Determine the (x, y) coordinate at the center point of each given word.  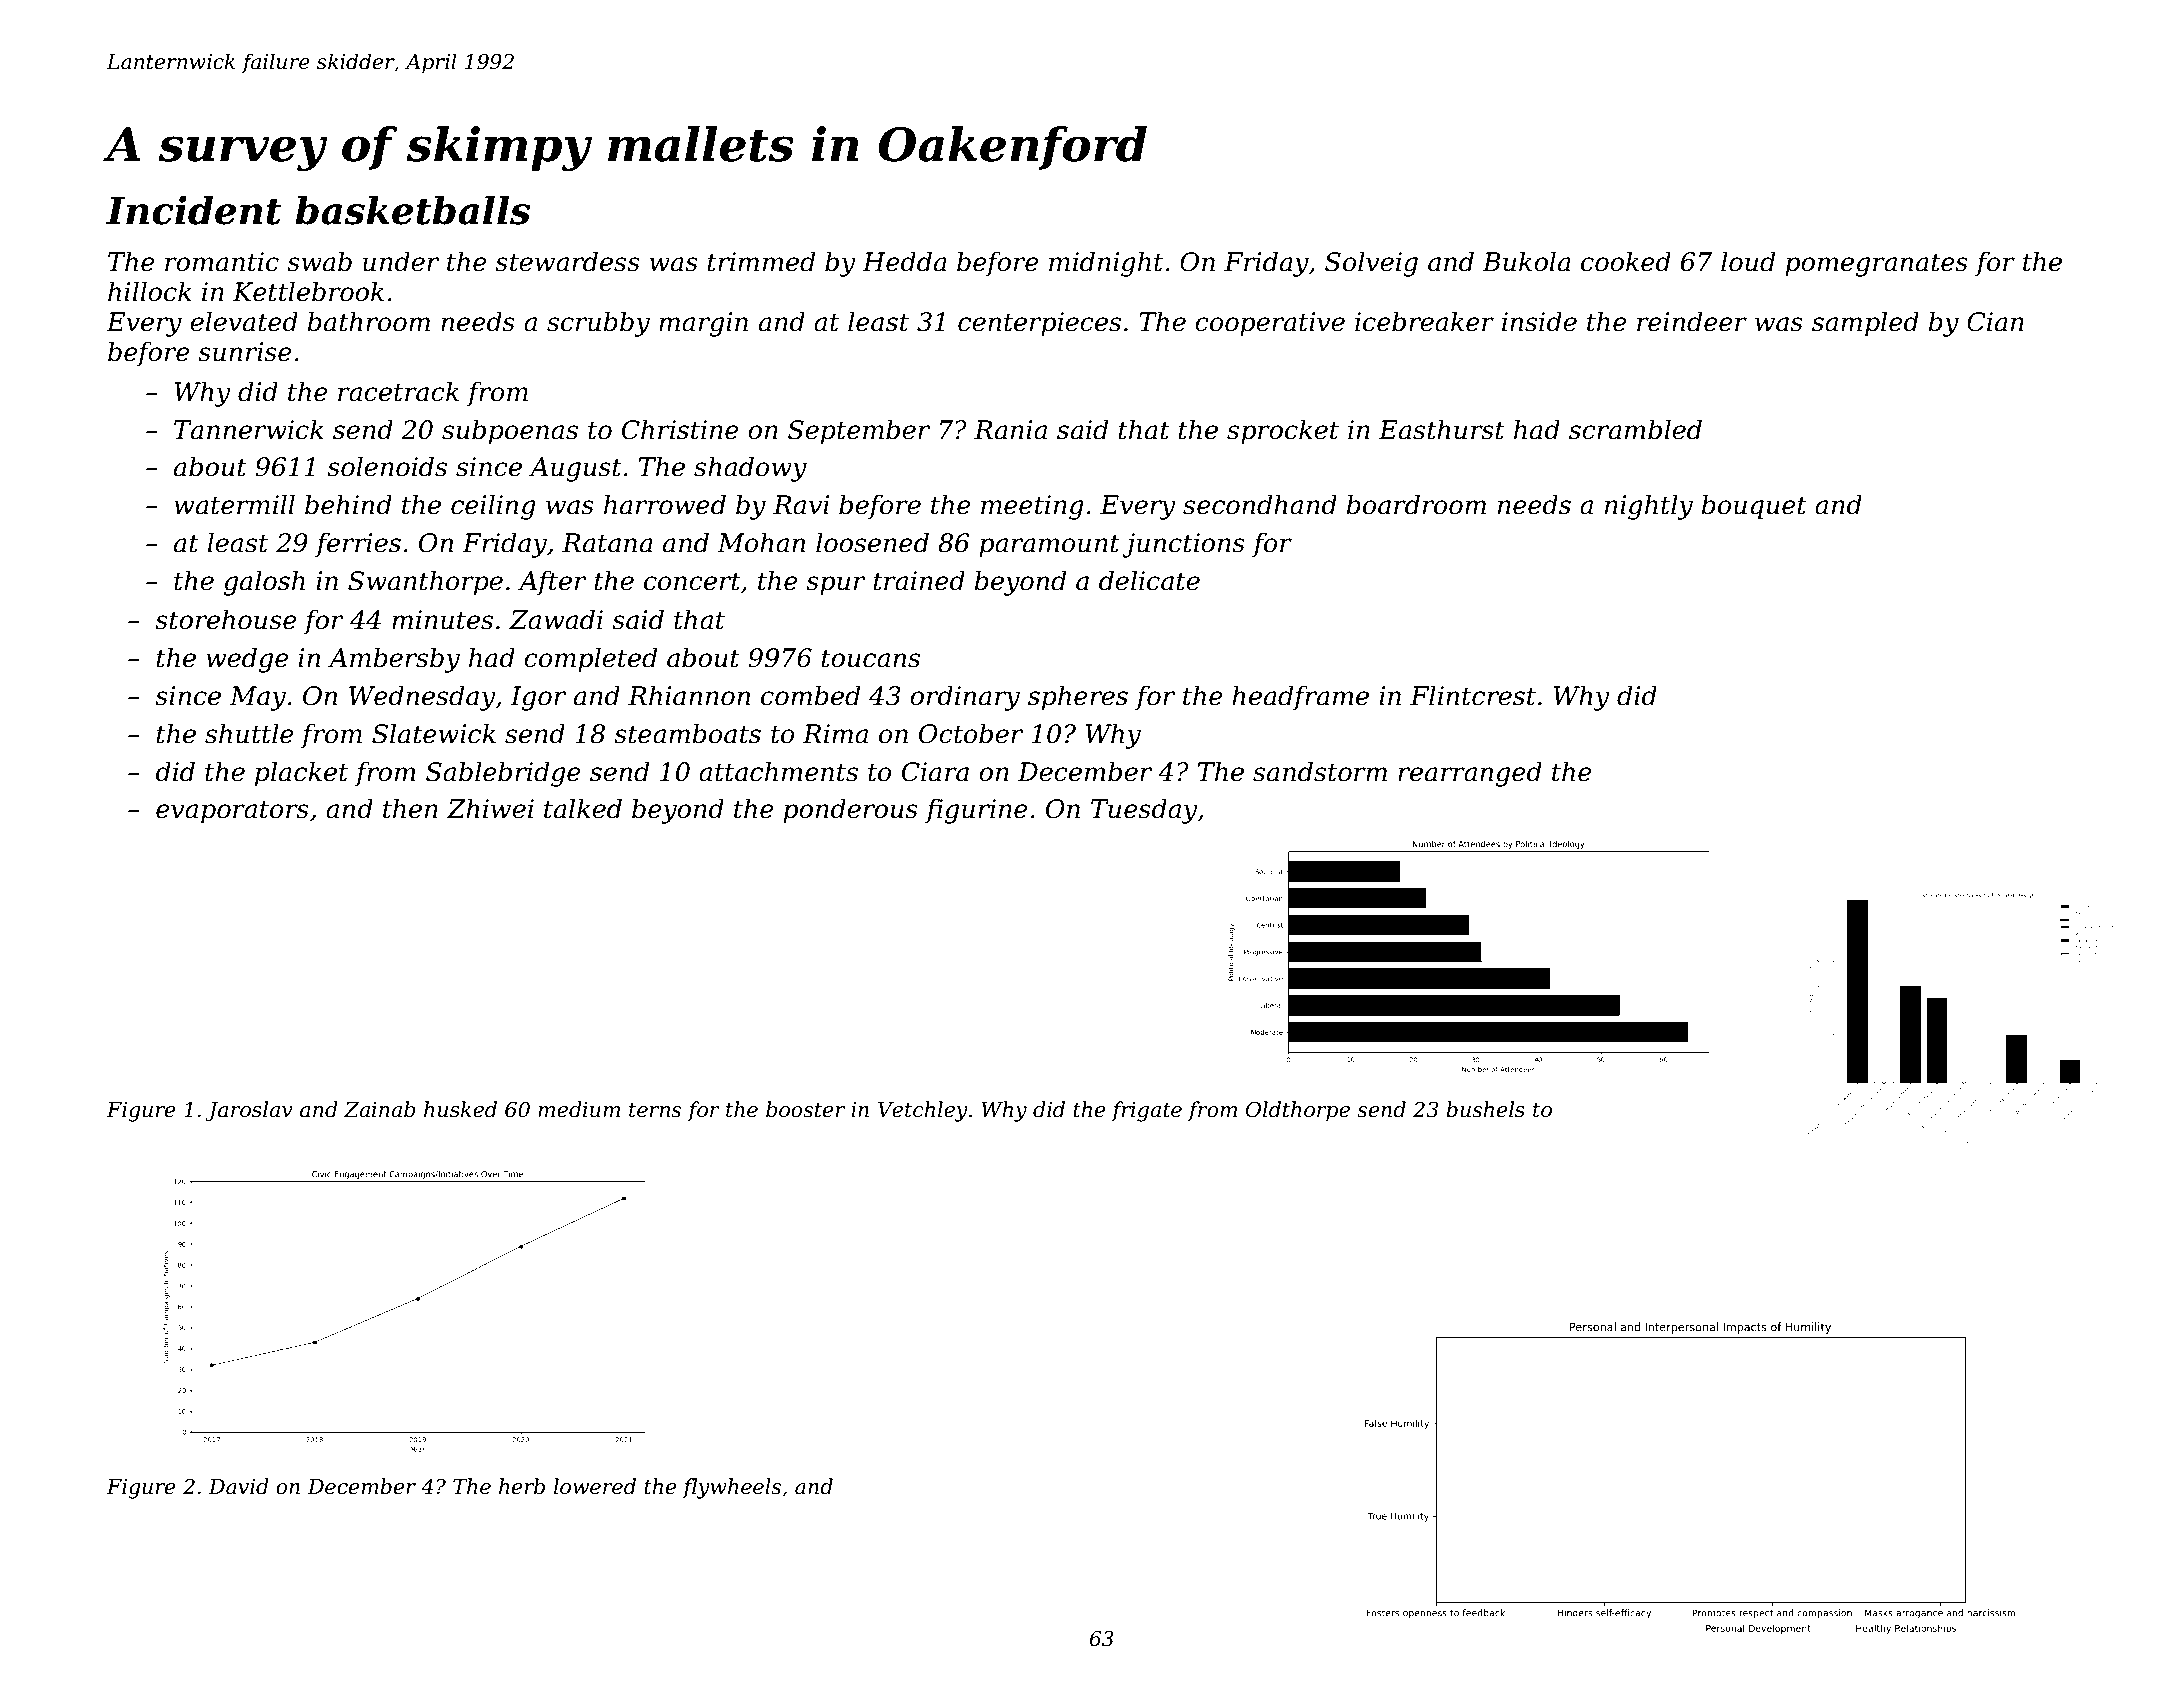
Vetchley (923, 1111)
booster (805, 1109)
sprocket (1283, 432)
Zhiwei (490, 808)
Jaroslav (249, 1111)
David (238, 1486)
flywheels (731, 1488)
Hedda (904, 261)
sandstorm (1320, 771)
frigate (1146, 1111)
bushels (1485, 1109)
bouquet (1754, 507)
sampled (1865, 324)
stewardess (567, 261)
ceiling (493, 507)
